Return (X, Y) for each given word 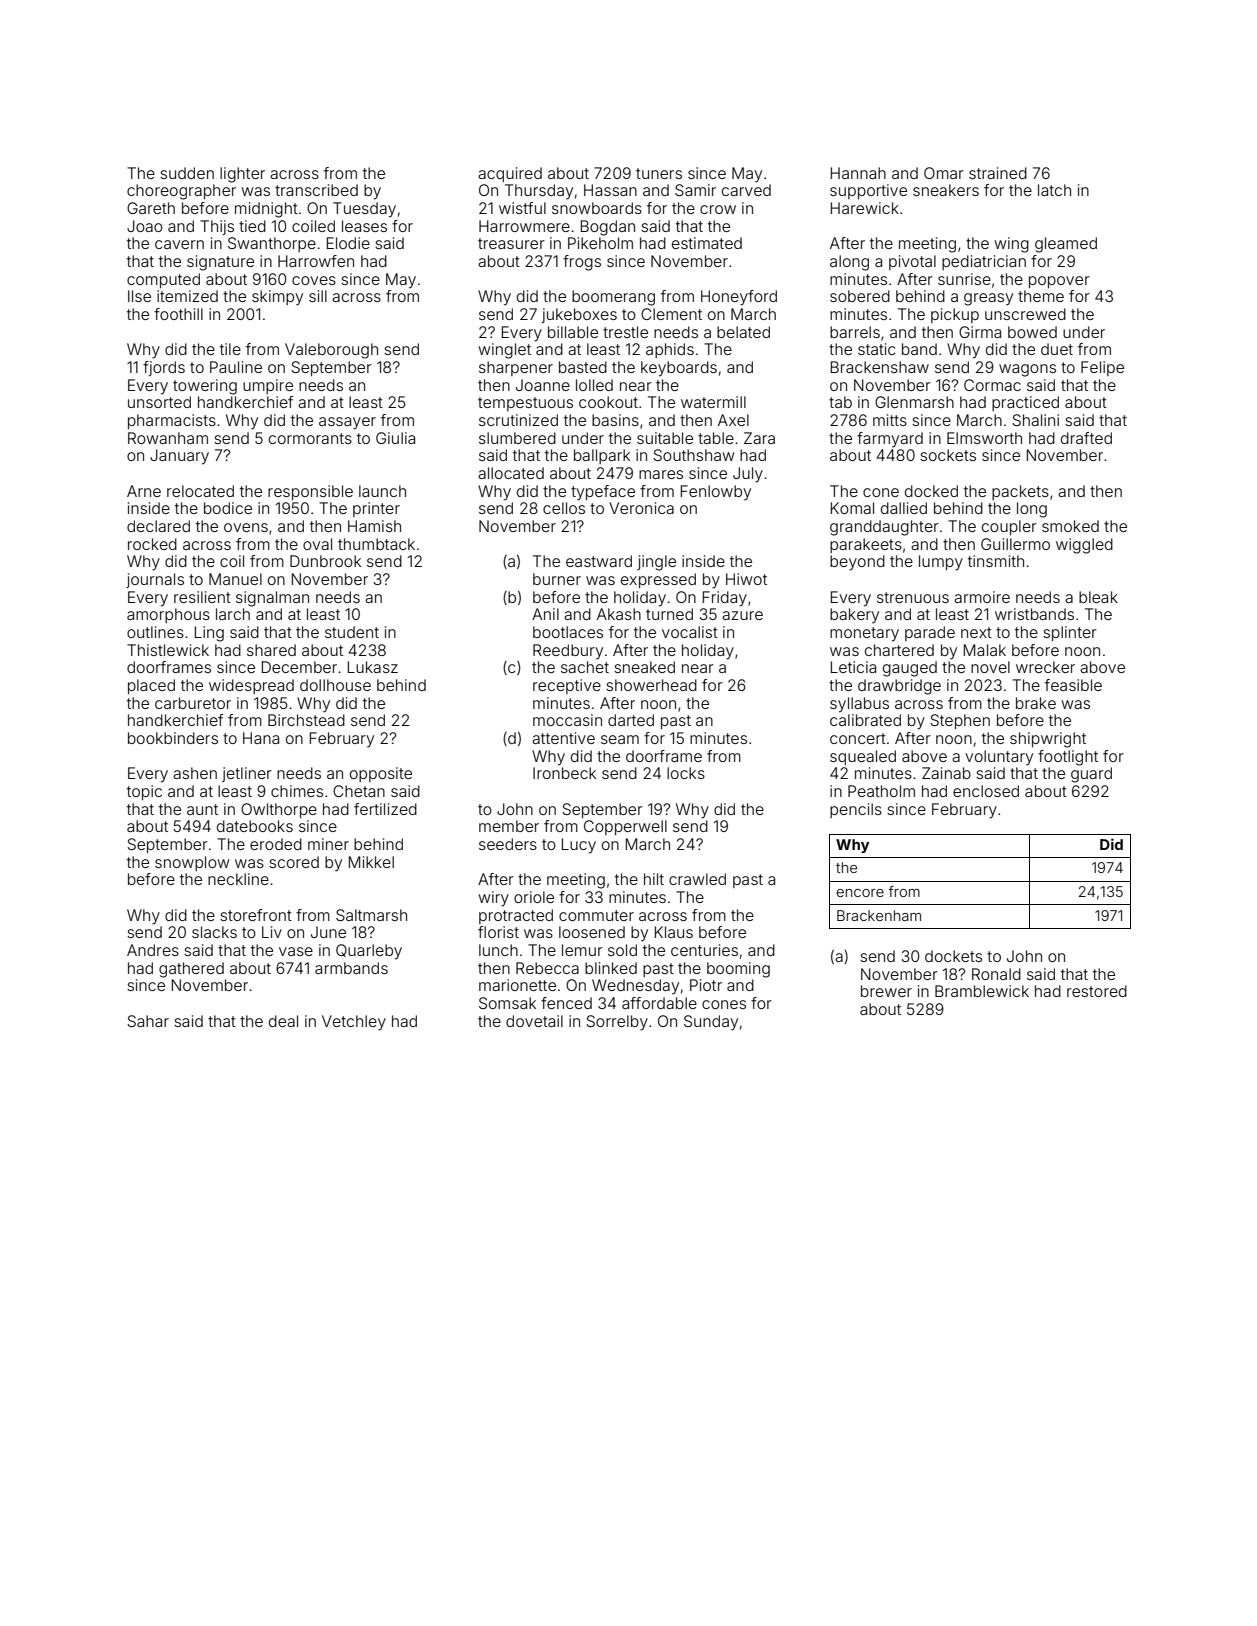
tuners (659, 173)
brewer (886, 991)
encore (860, 893)
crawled (697, 879)
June (328, 932)
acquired (510, 174)
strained (998, 173)
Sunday (711, 1023)
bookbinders (173, 738)
